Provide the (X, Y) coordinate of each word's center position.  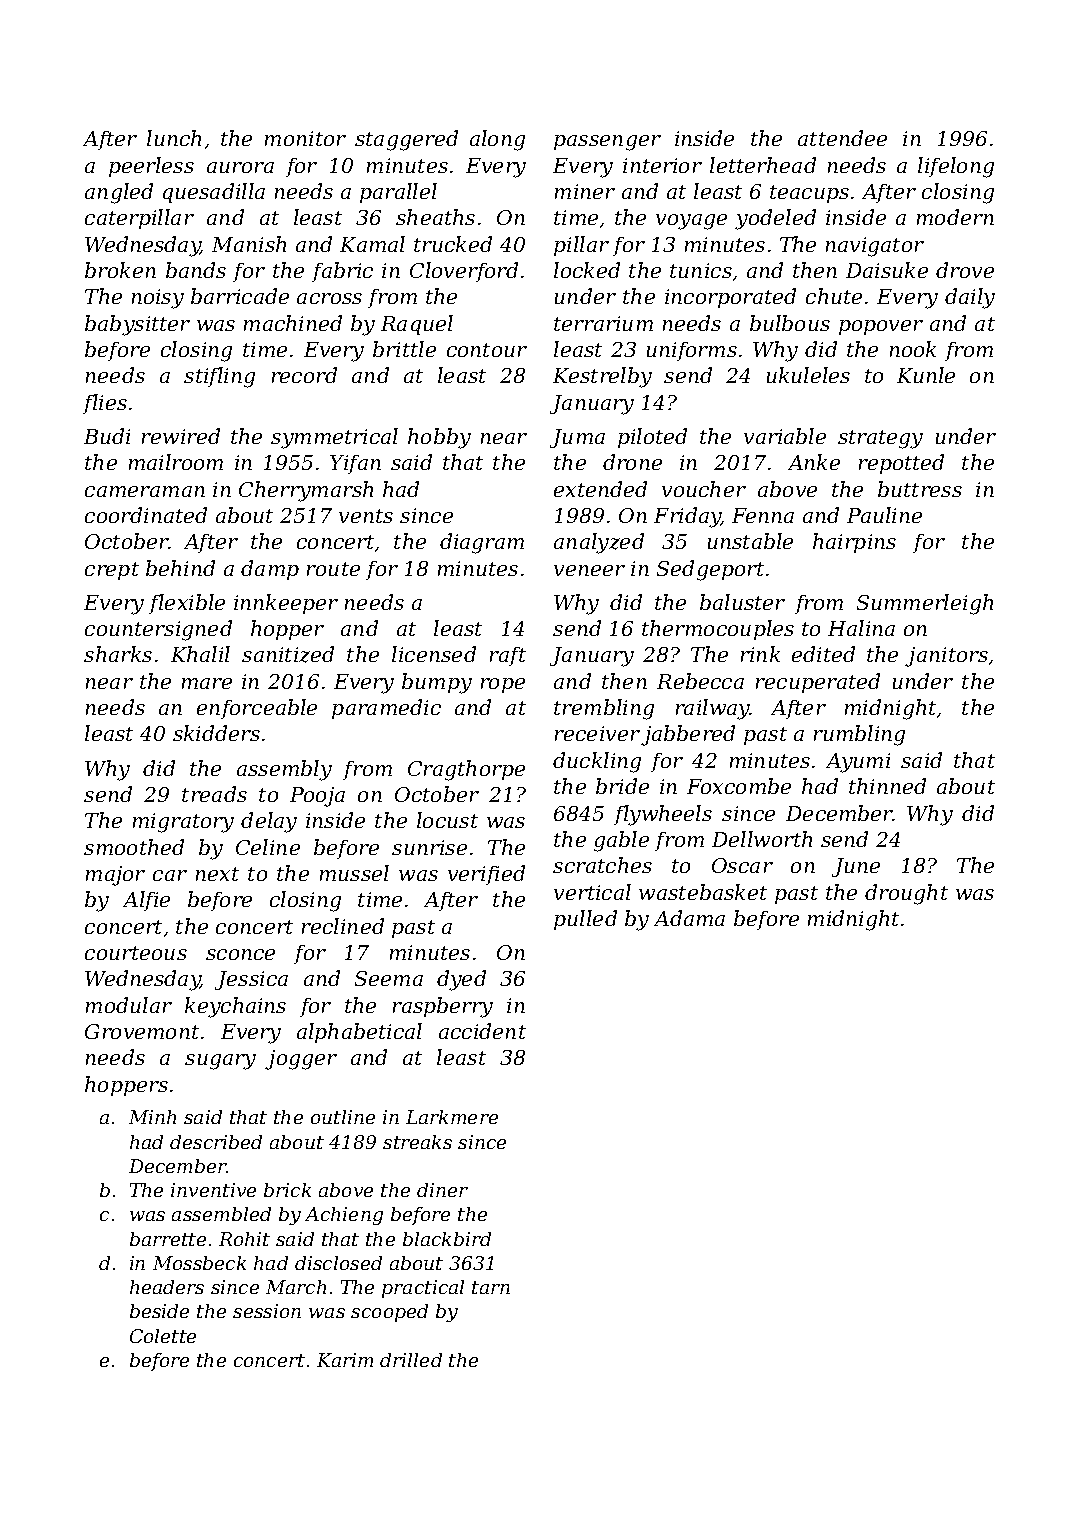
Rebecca (700, 681)
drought (906, 894)
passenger (607, 143)
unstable (750, 541)
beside (159, 1311)
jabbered (688, 735)
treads (214, 794)
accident (482, 1031)
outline (343, 1117)
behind (180, 568)
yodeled (775, 219)
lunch (174, 138)
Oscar (742, 865)
